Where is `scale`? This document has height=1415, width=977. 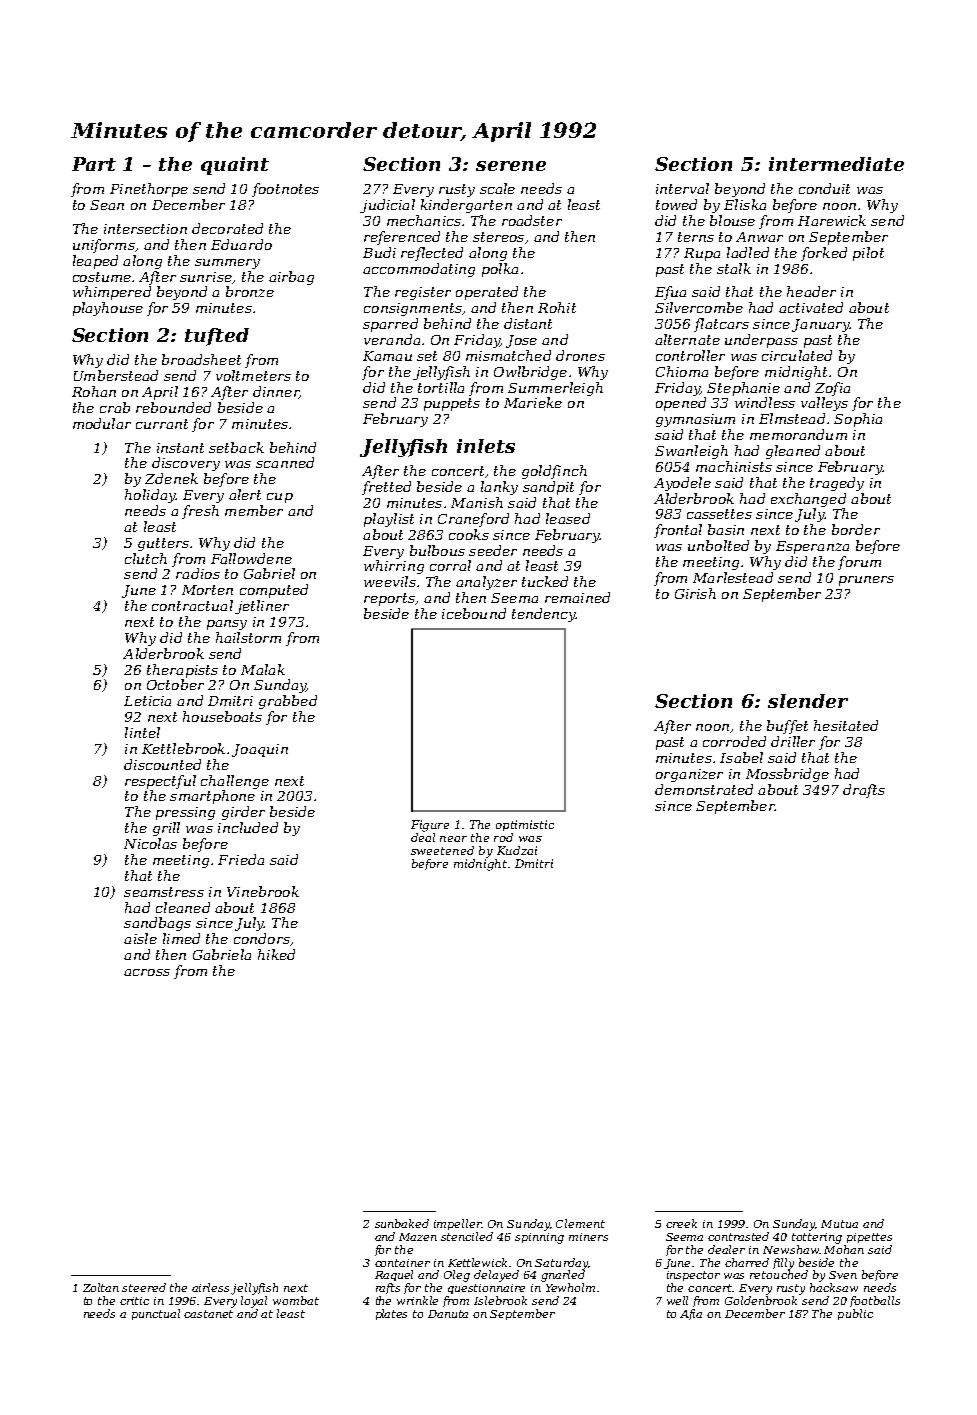
scale is located at coordinates (497, 188).
